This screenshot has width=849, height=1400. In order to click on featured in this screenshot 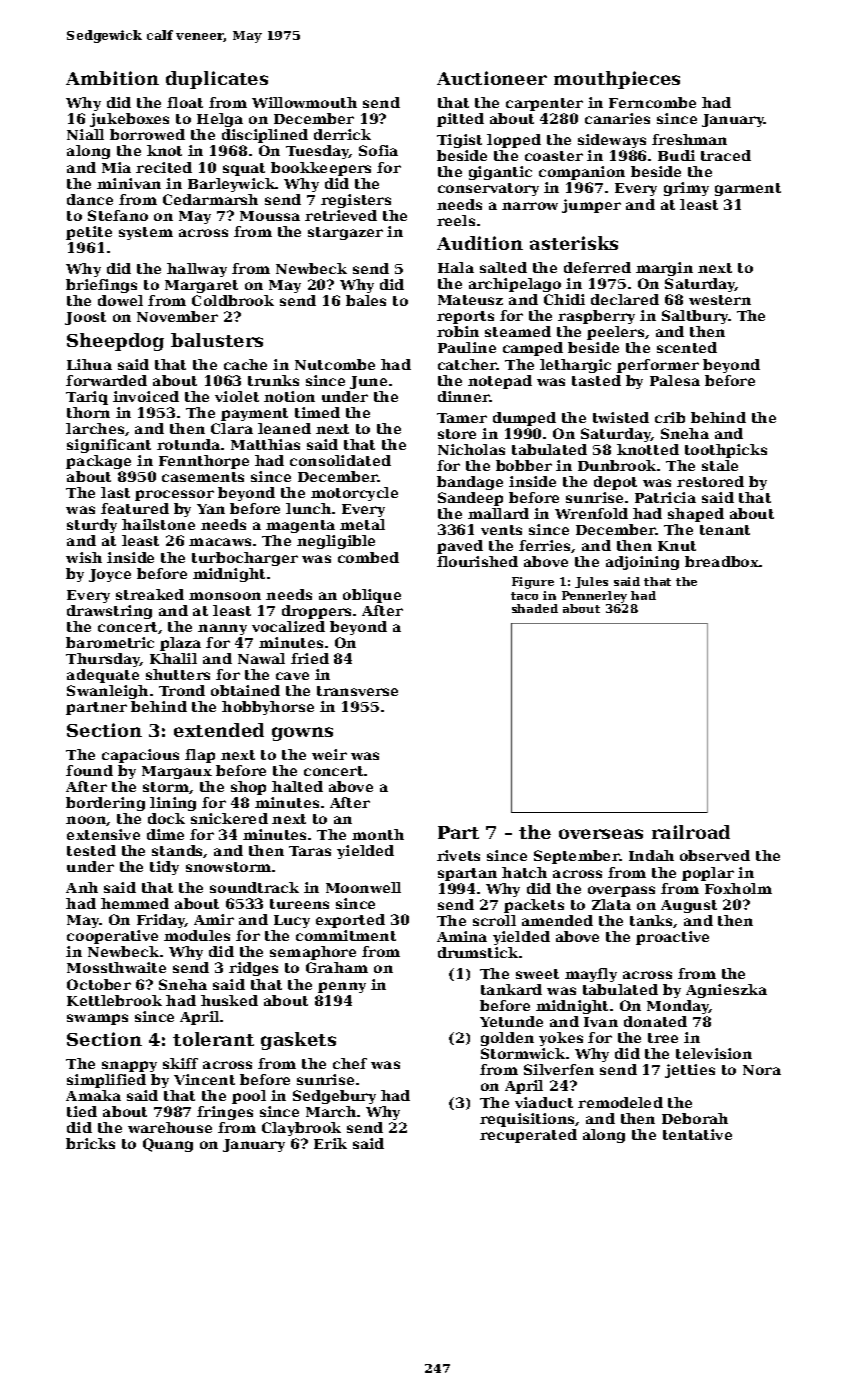, I will do `click(135, 508)`.
